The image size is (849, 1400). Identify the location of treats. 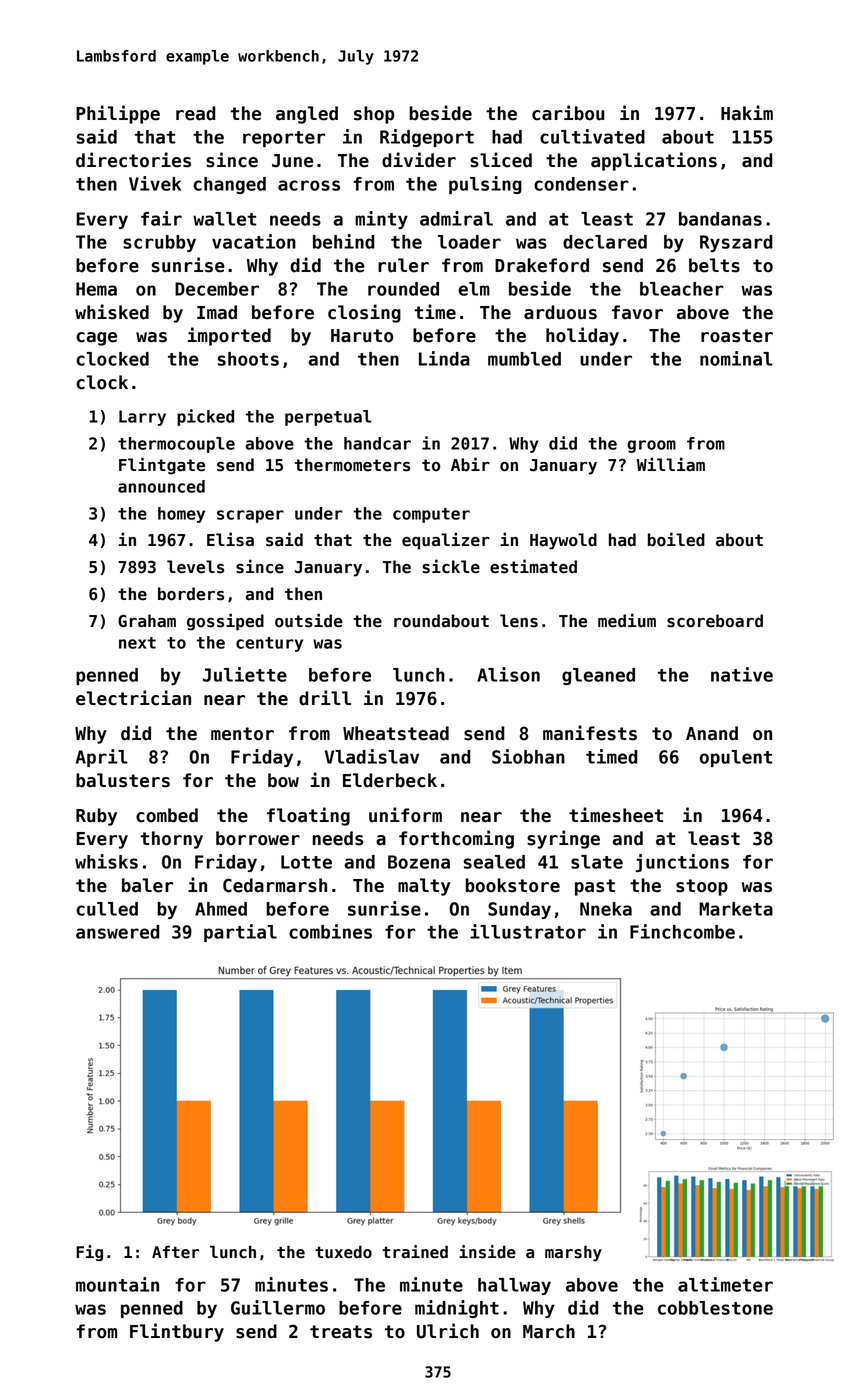
(341, 1332).
